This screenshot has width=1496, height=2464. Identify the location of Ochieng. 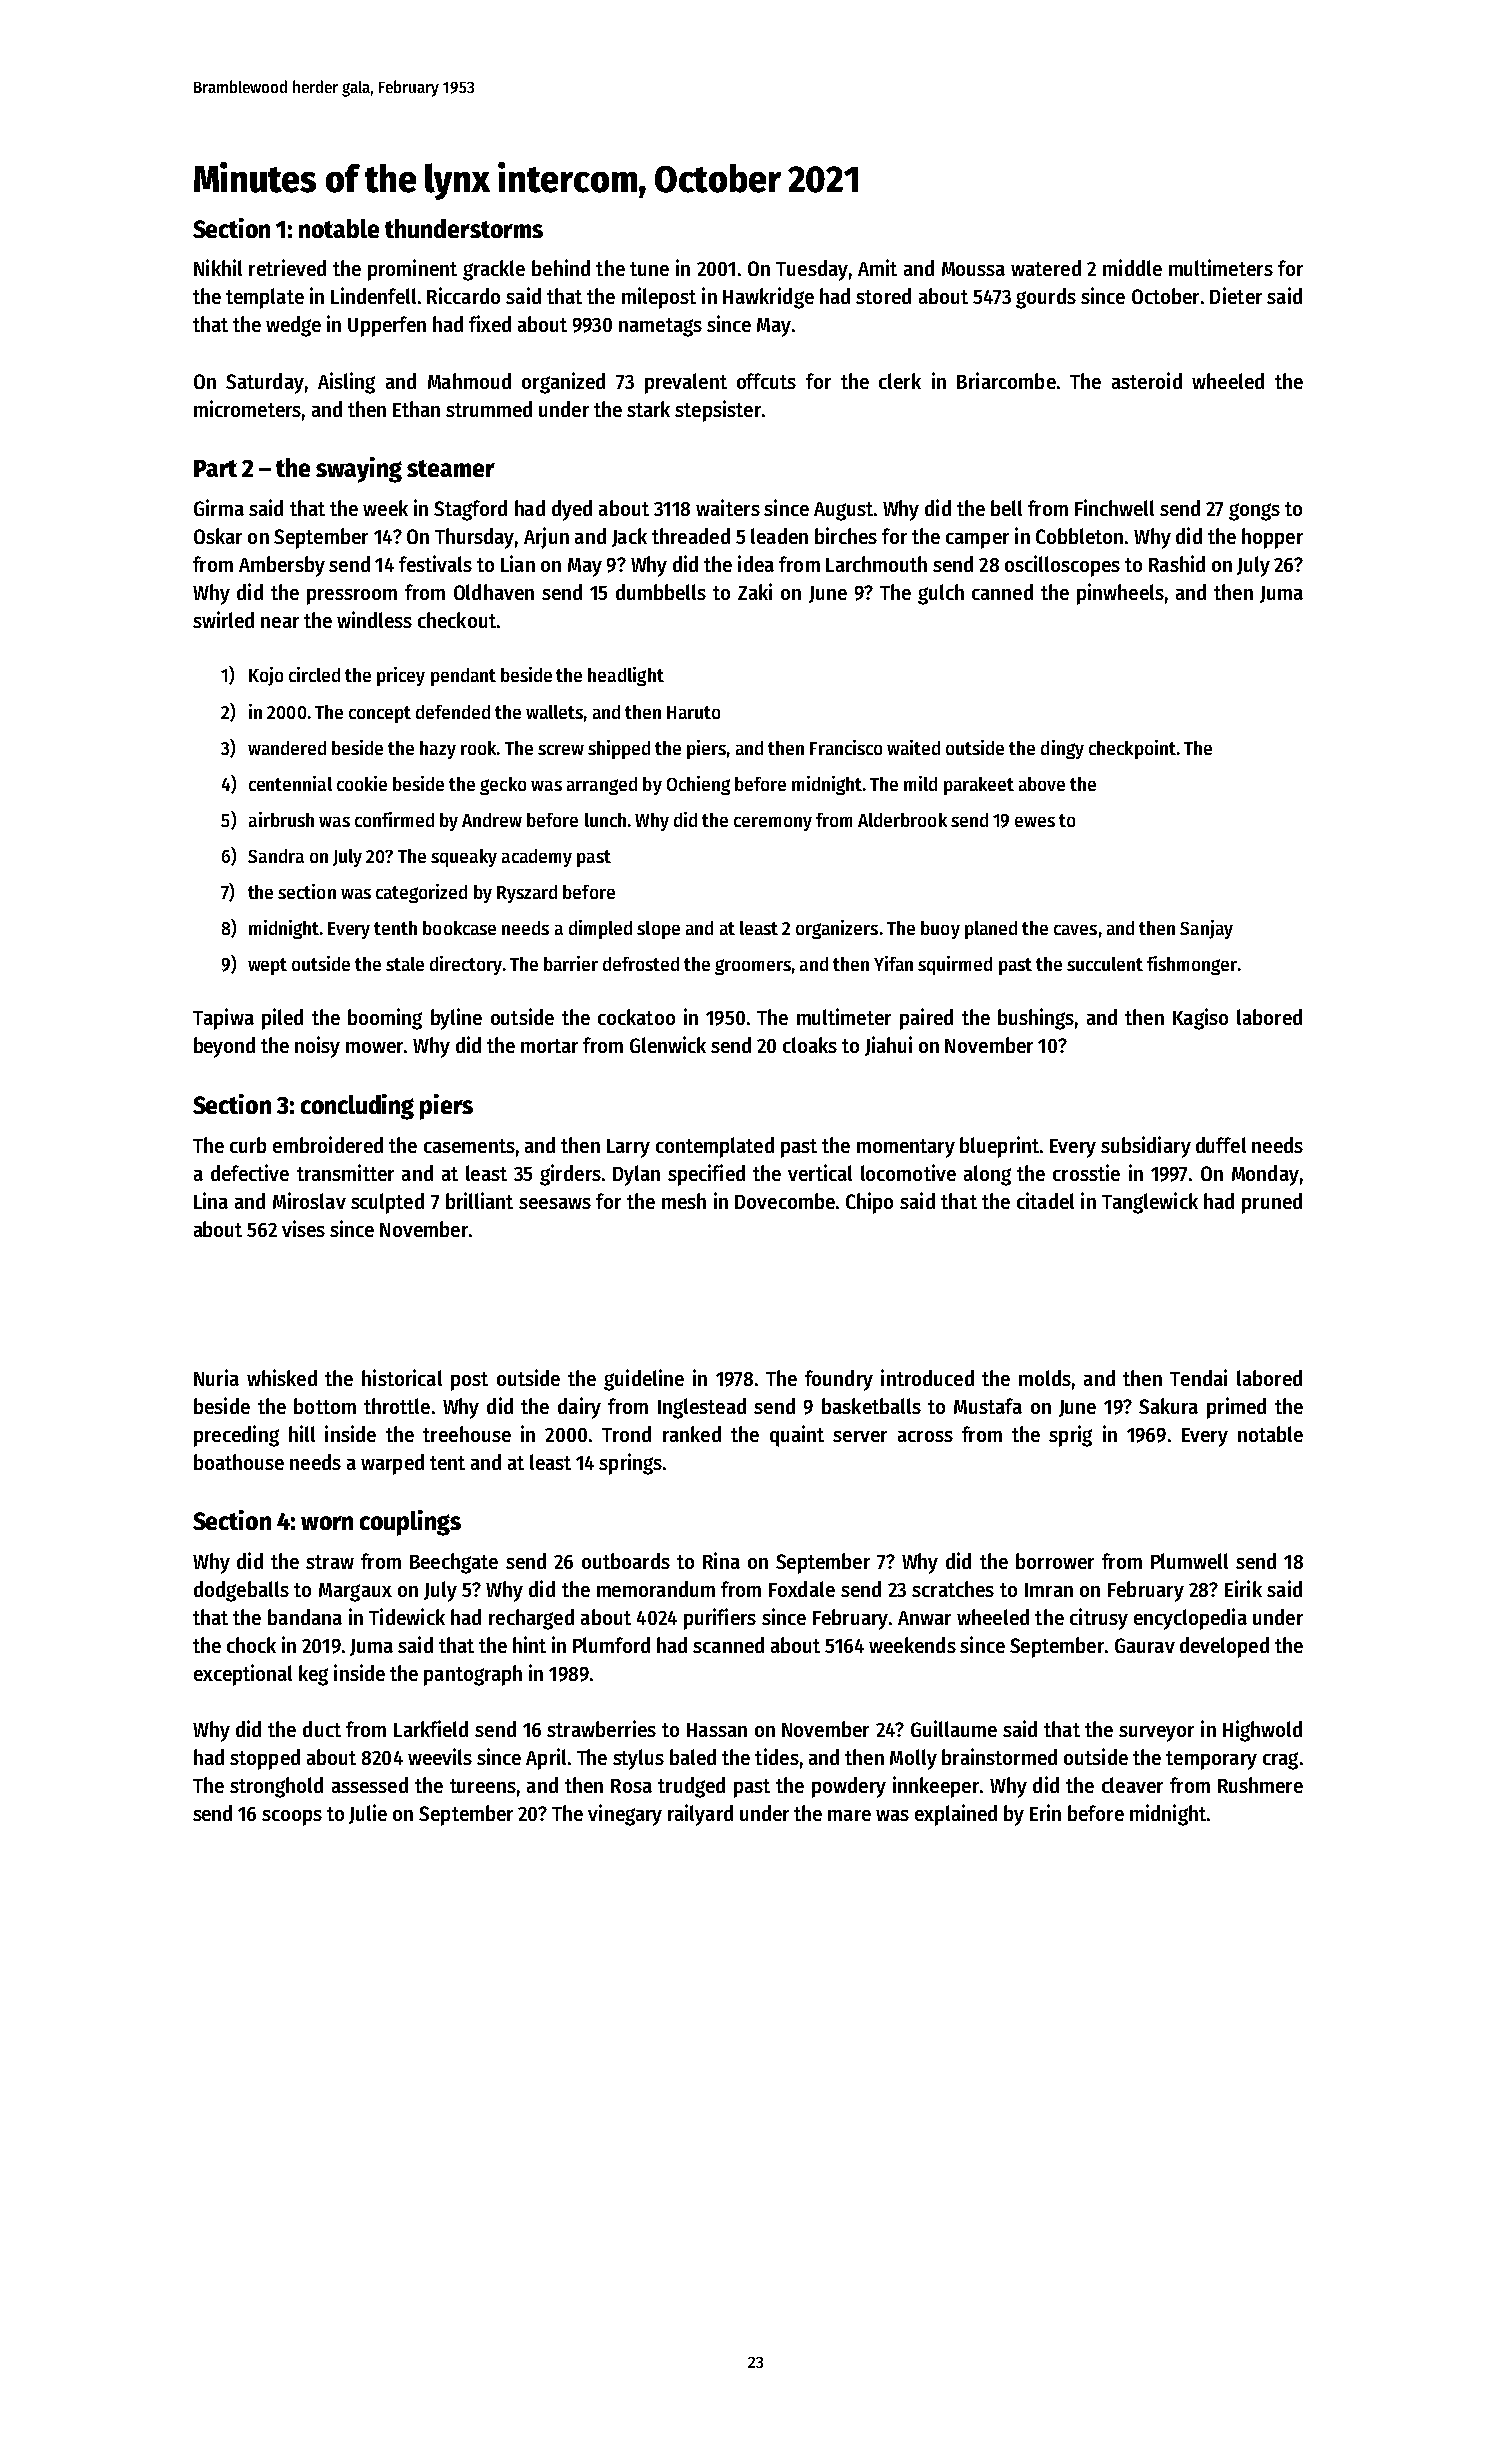
(698, 785).
